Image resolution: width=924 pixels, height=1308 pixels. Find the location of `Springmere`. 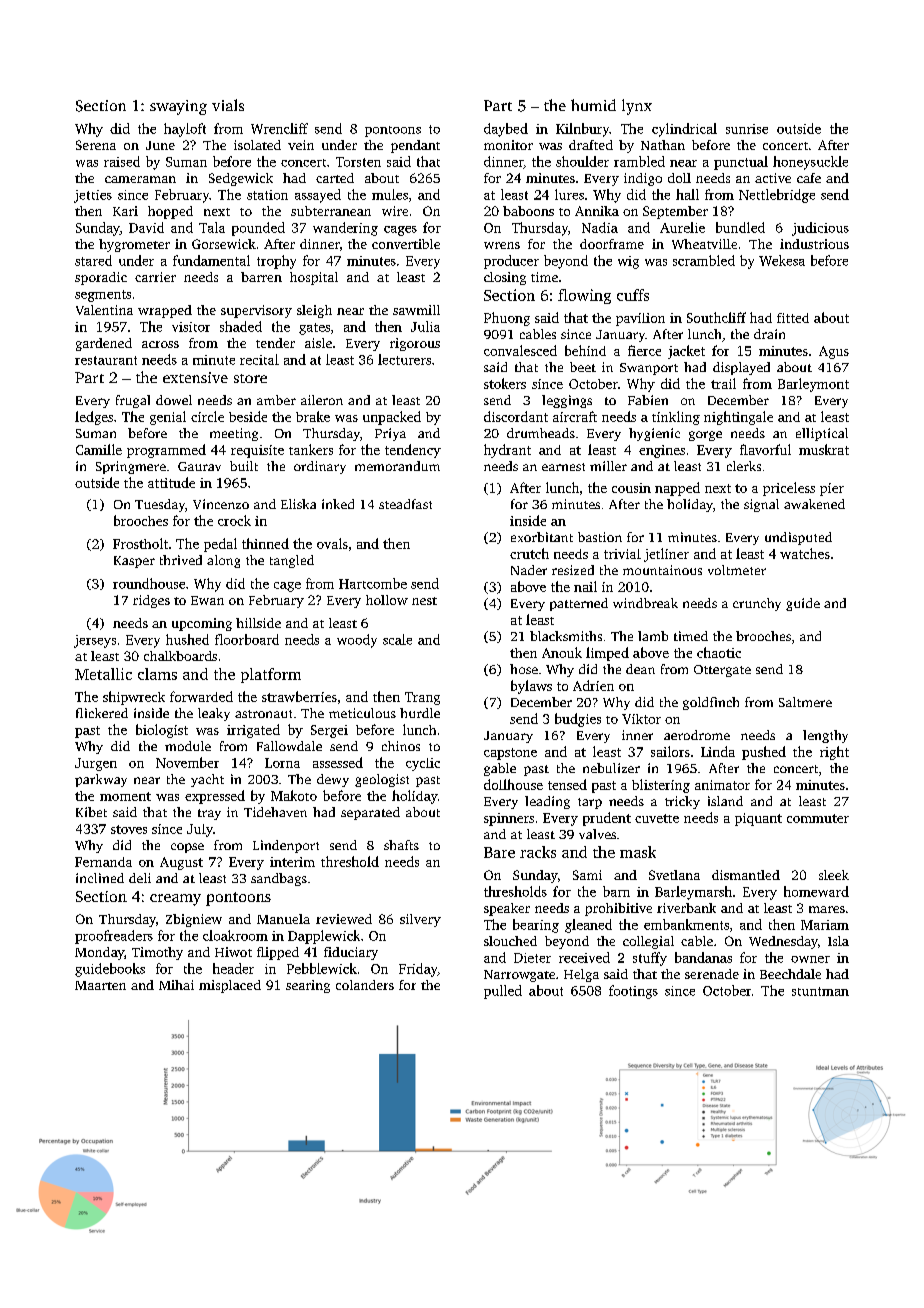

Springmere is located at coordinates (131, 467).
